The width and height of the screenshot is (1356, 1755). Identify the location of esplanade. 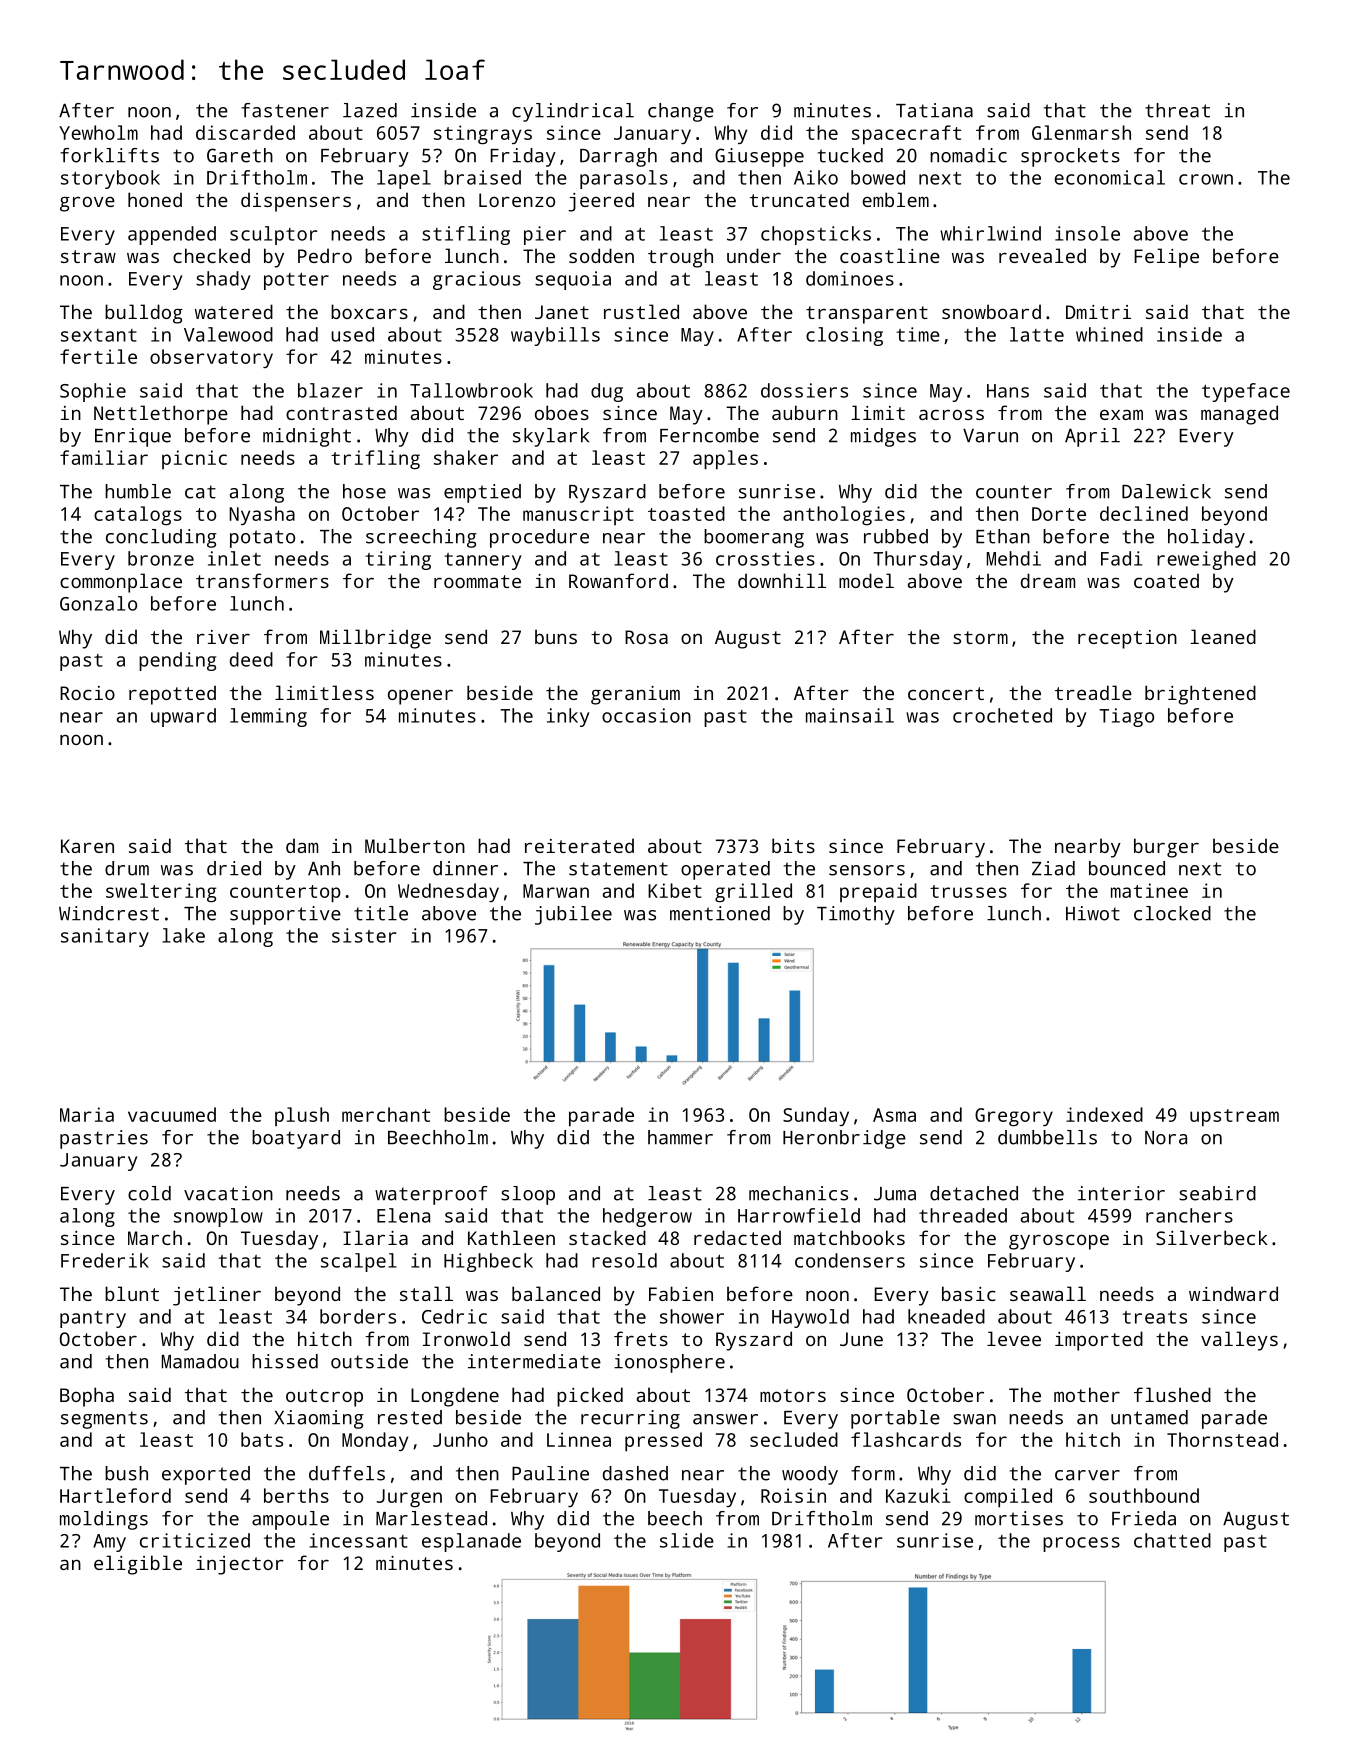
(471, 1542).
